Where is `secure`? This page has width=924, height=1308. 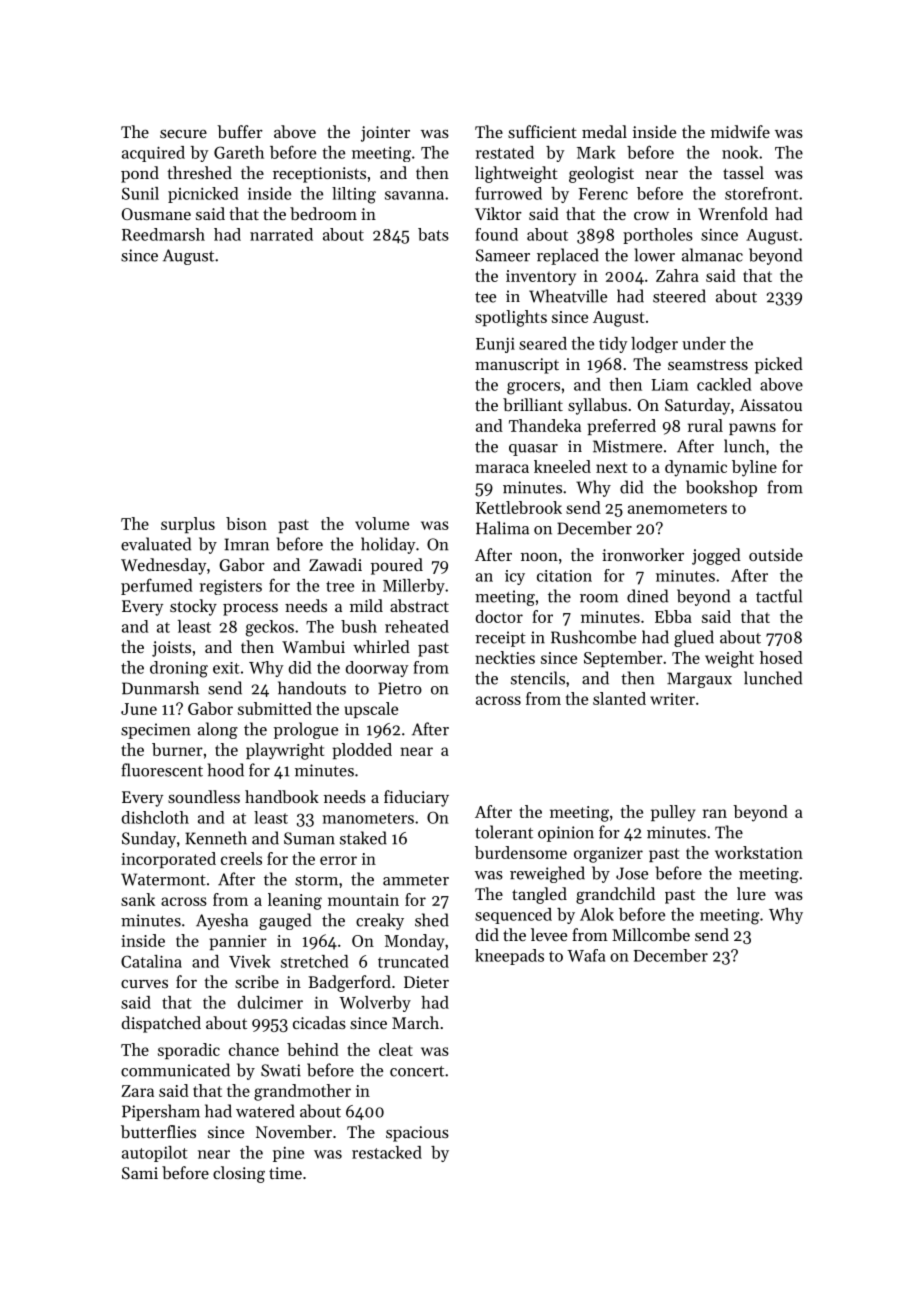 secure is located at coordinates (183, 134).
